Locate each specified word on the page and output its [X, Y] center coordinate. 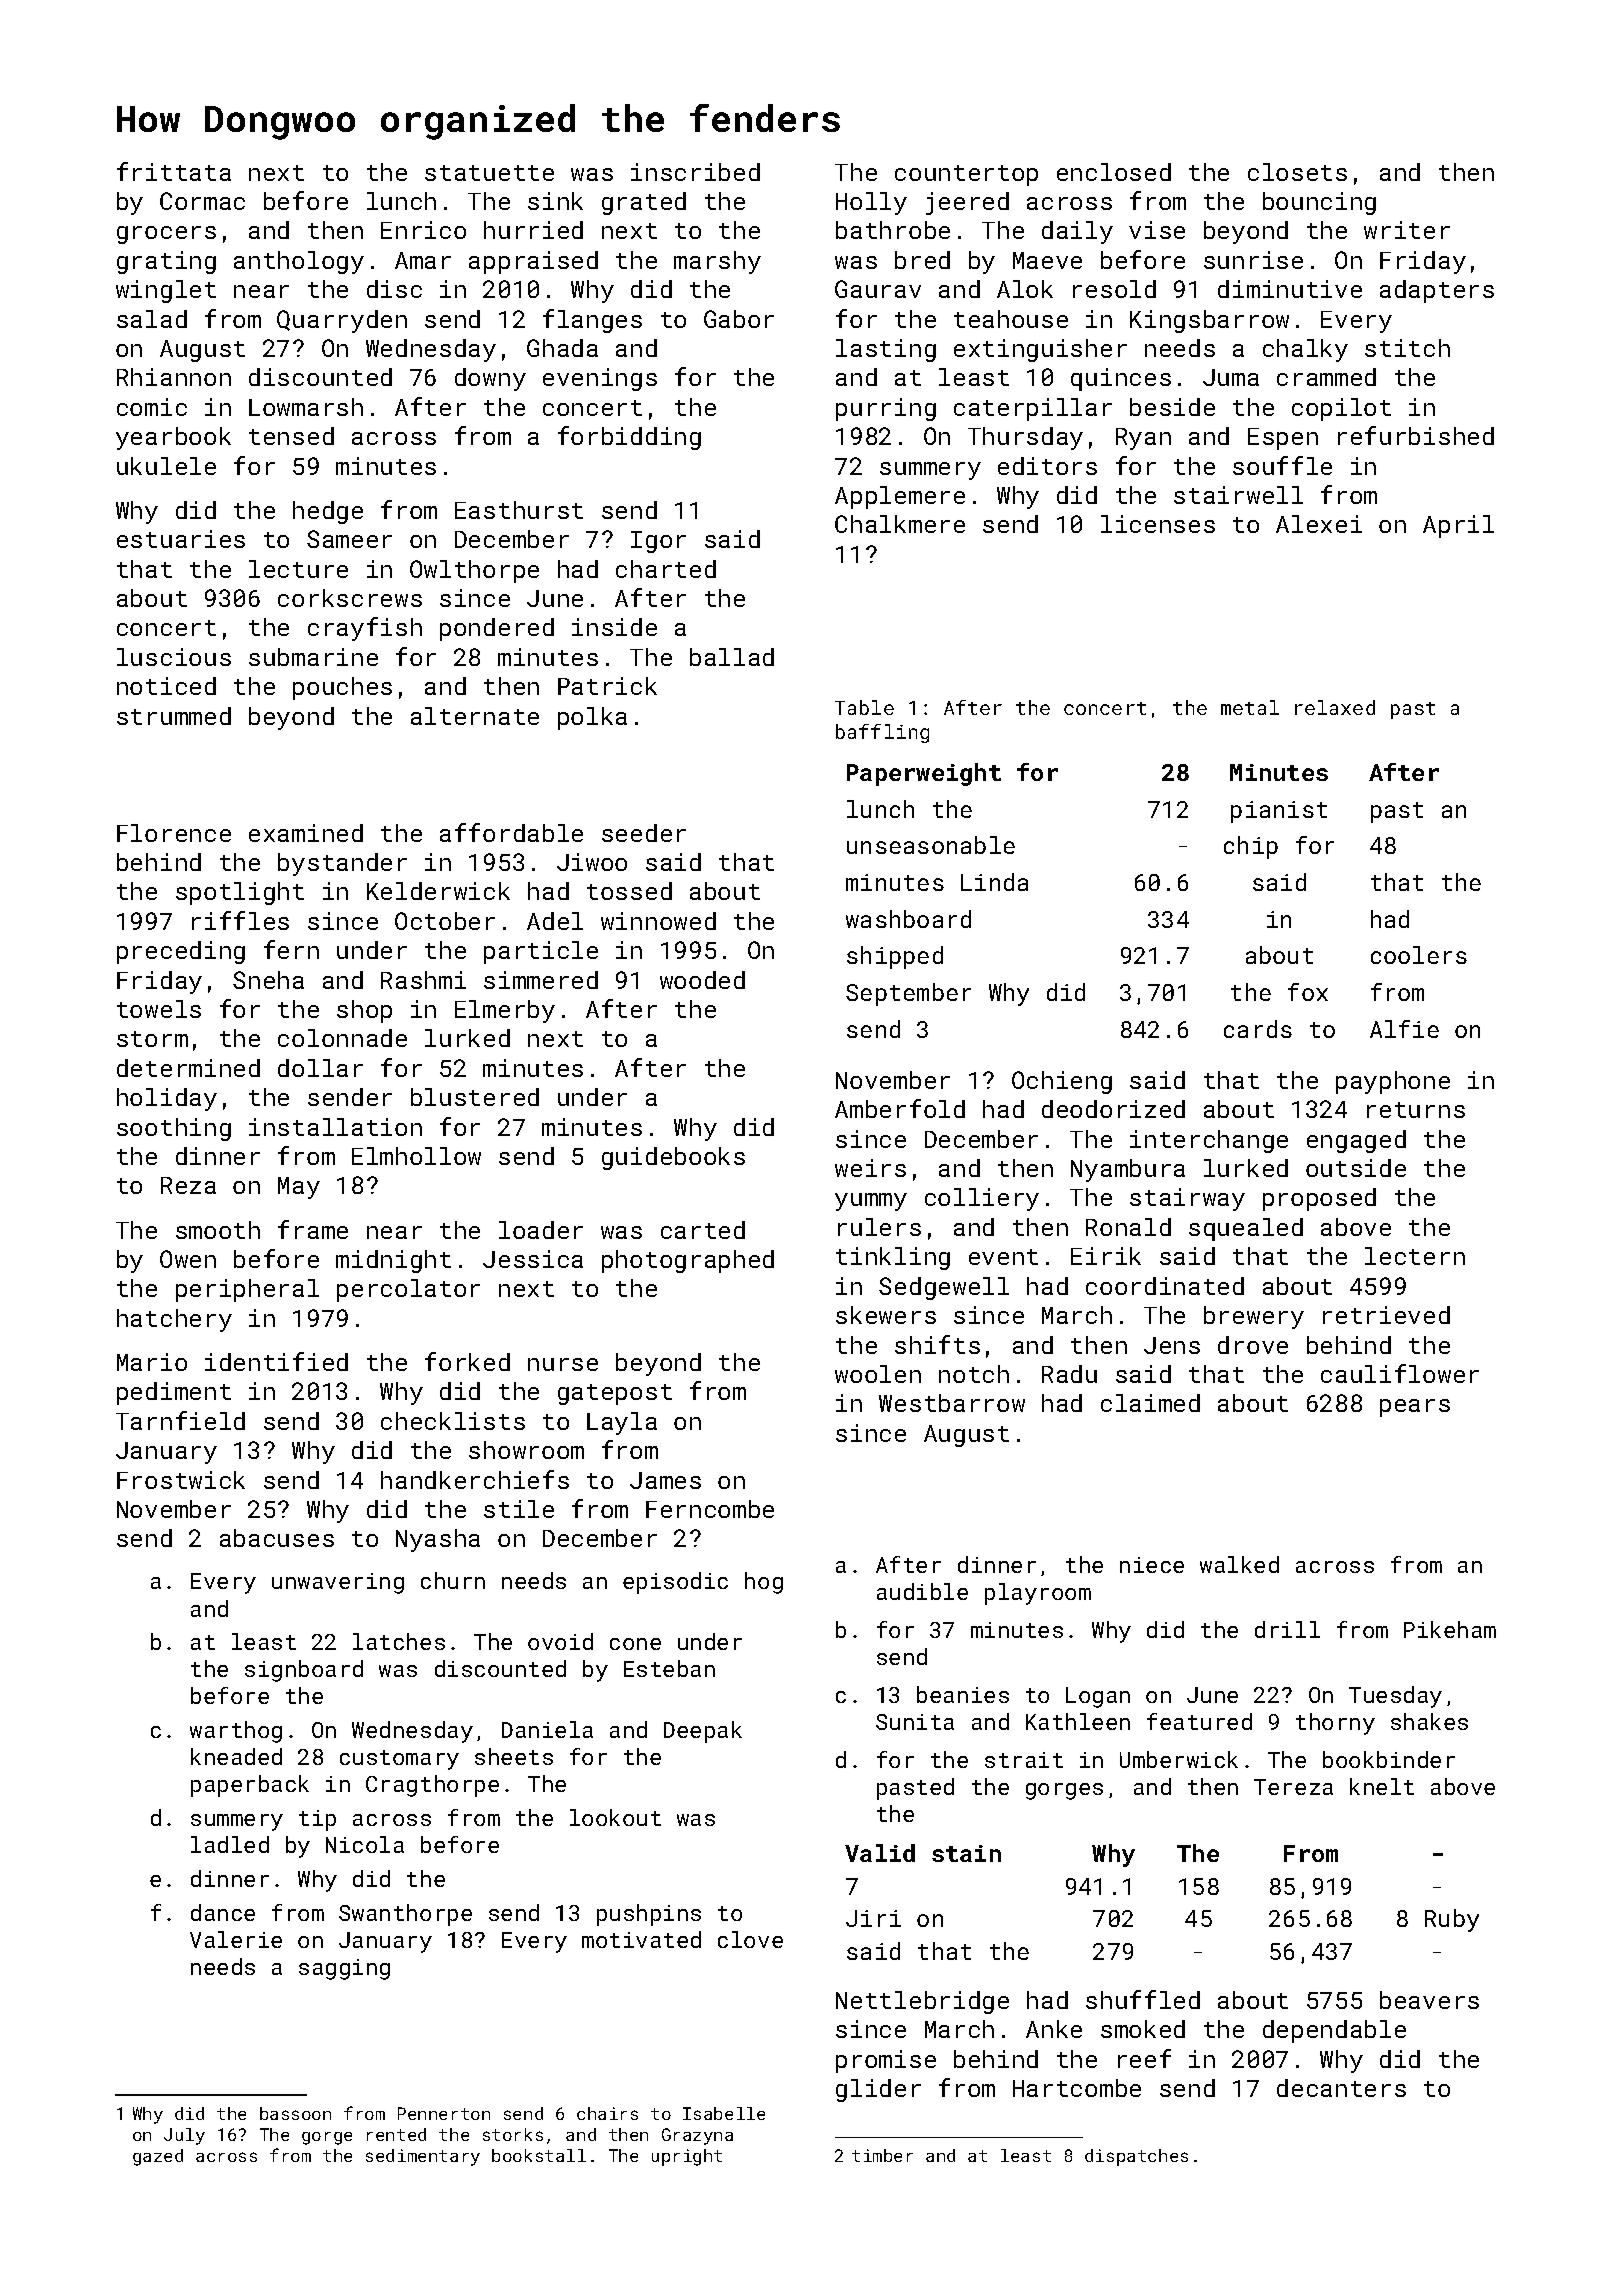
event [1003, 1257]
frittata [174, 171]
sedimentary [423, 2157]
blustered [475, 1097]
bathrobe [893, 230]
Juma [1231, 377]
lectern [1415, 1256]
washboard [908, 919]
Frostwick [181, 1480]
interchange [1209, 1141]
